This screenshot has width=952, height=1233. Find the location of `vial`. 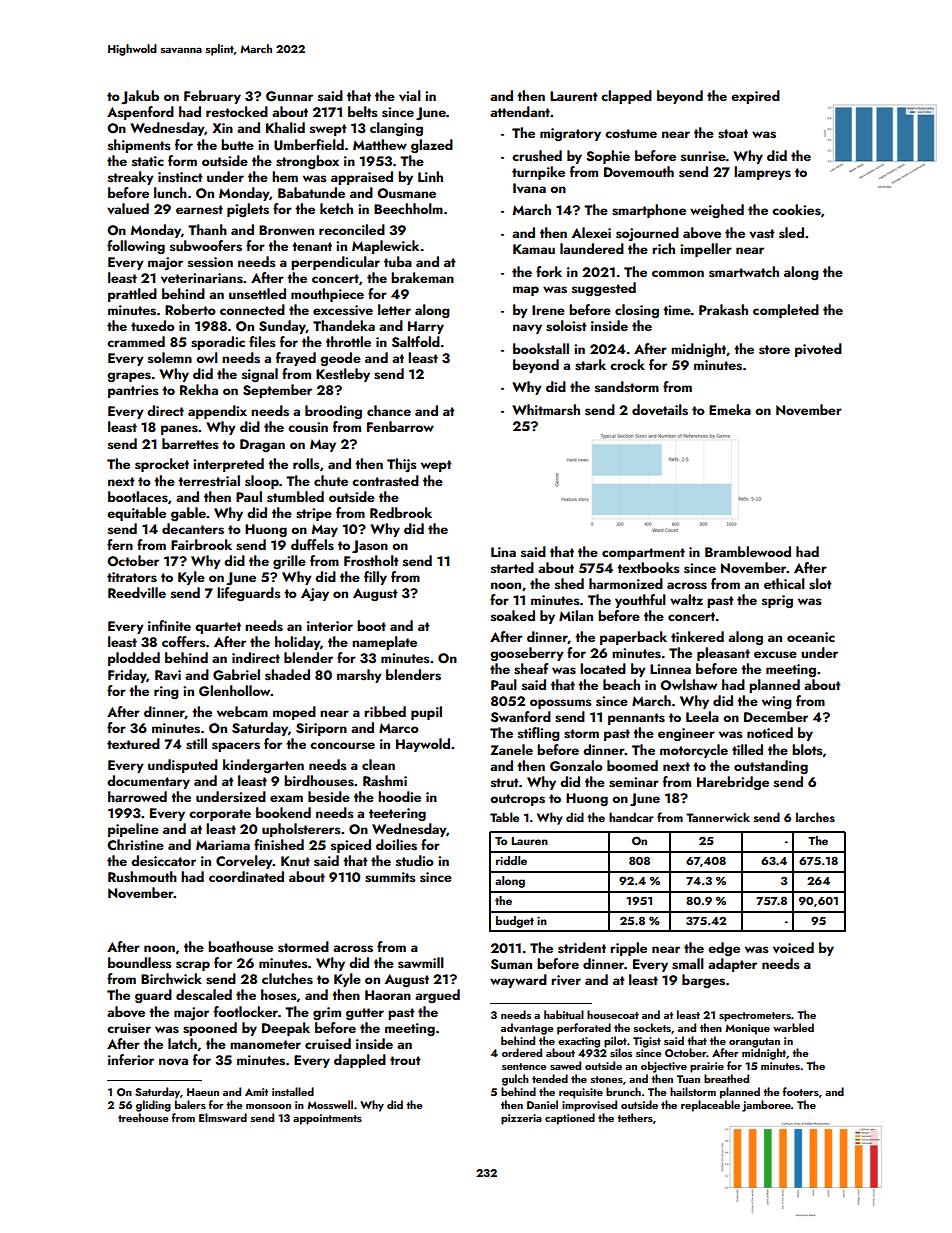

vial is located at coordinates (410, 96).
